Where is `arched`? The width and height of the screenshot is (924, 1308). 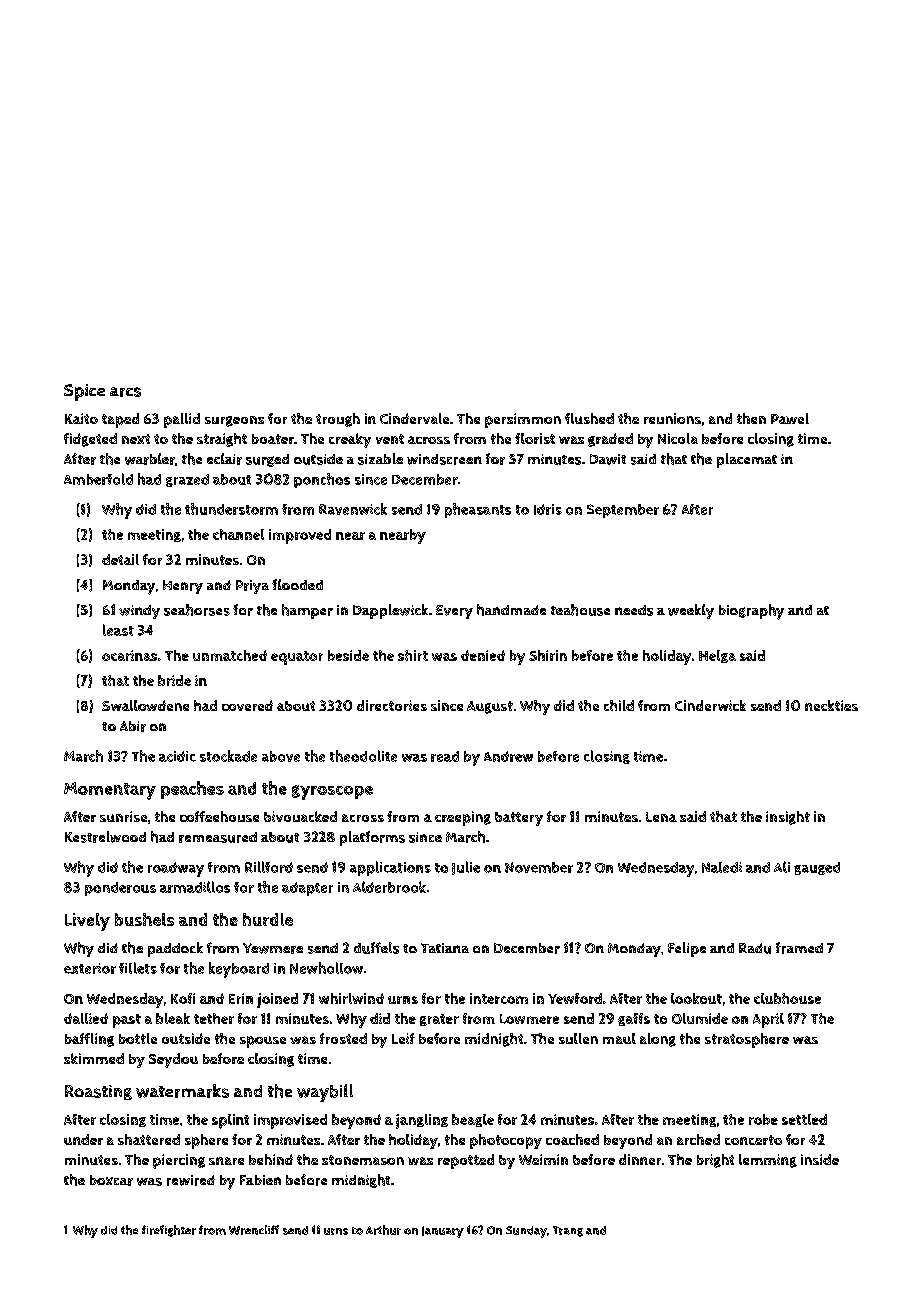
arched is located at coordinates (698, 1139).
